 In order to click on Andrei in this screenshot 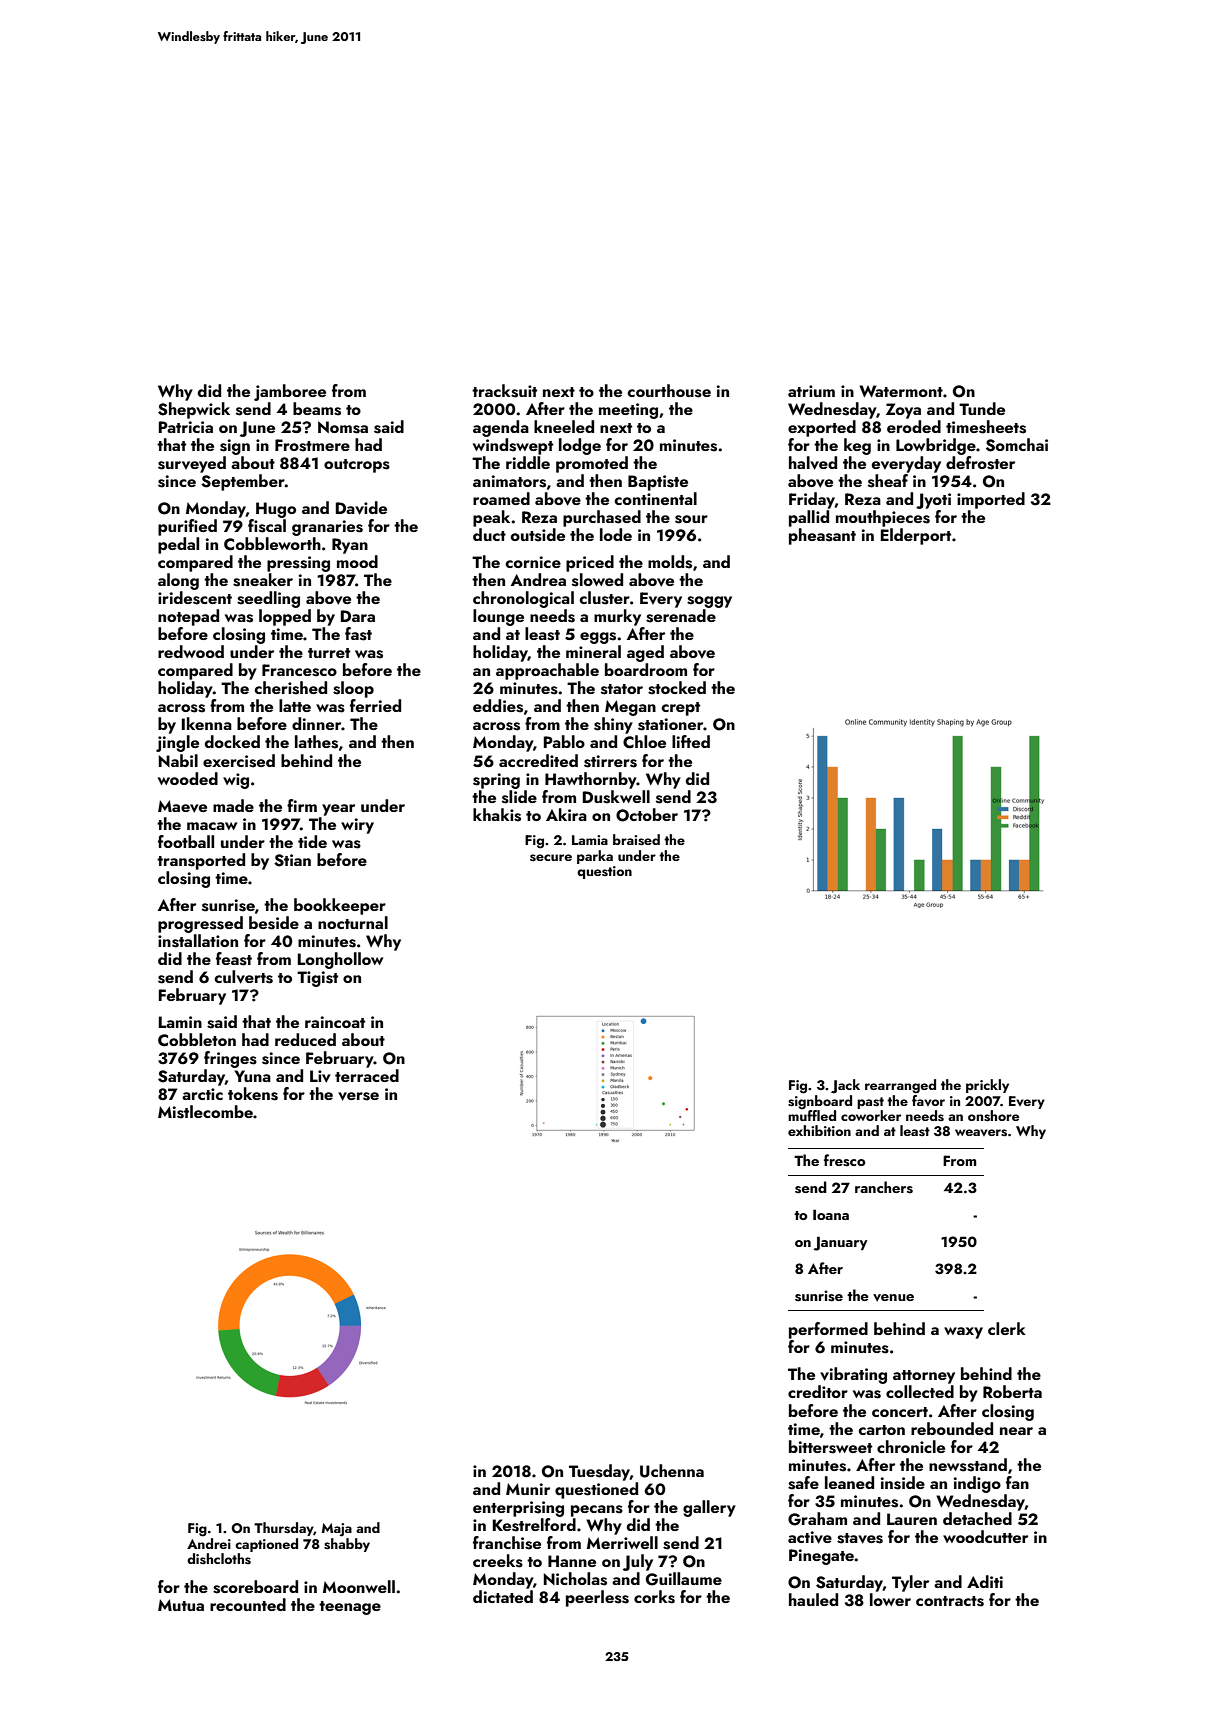, I will do `click(209, 1543)`.
